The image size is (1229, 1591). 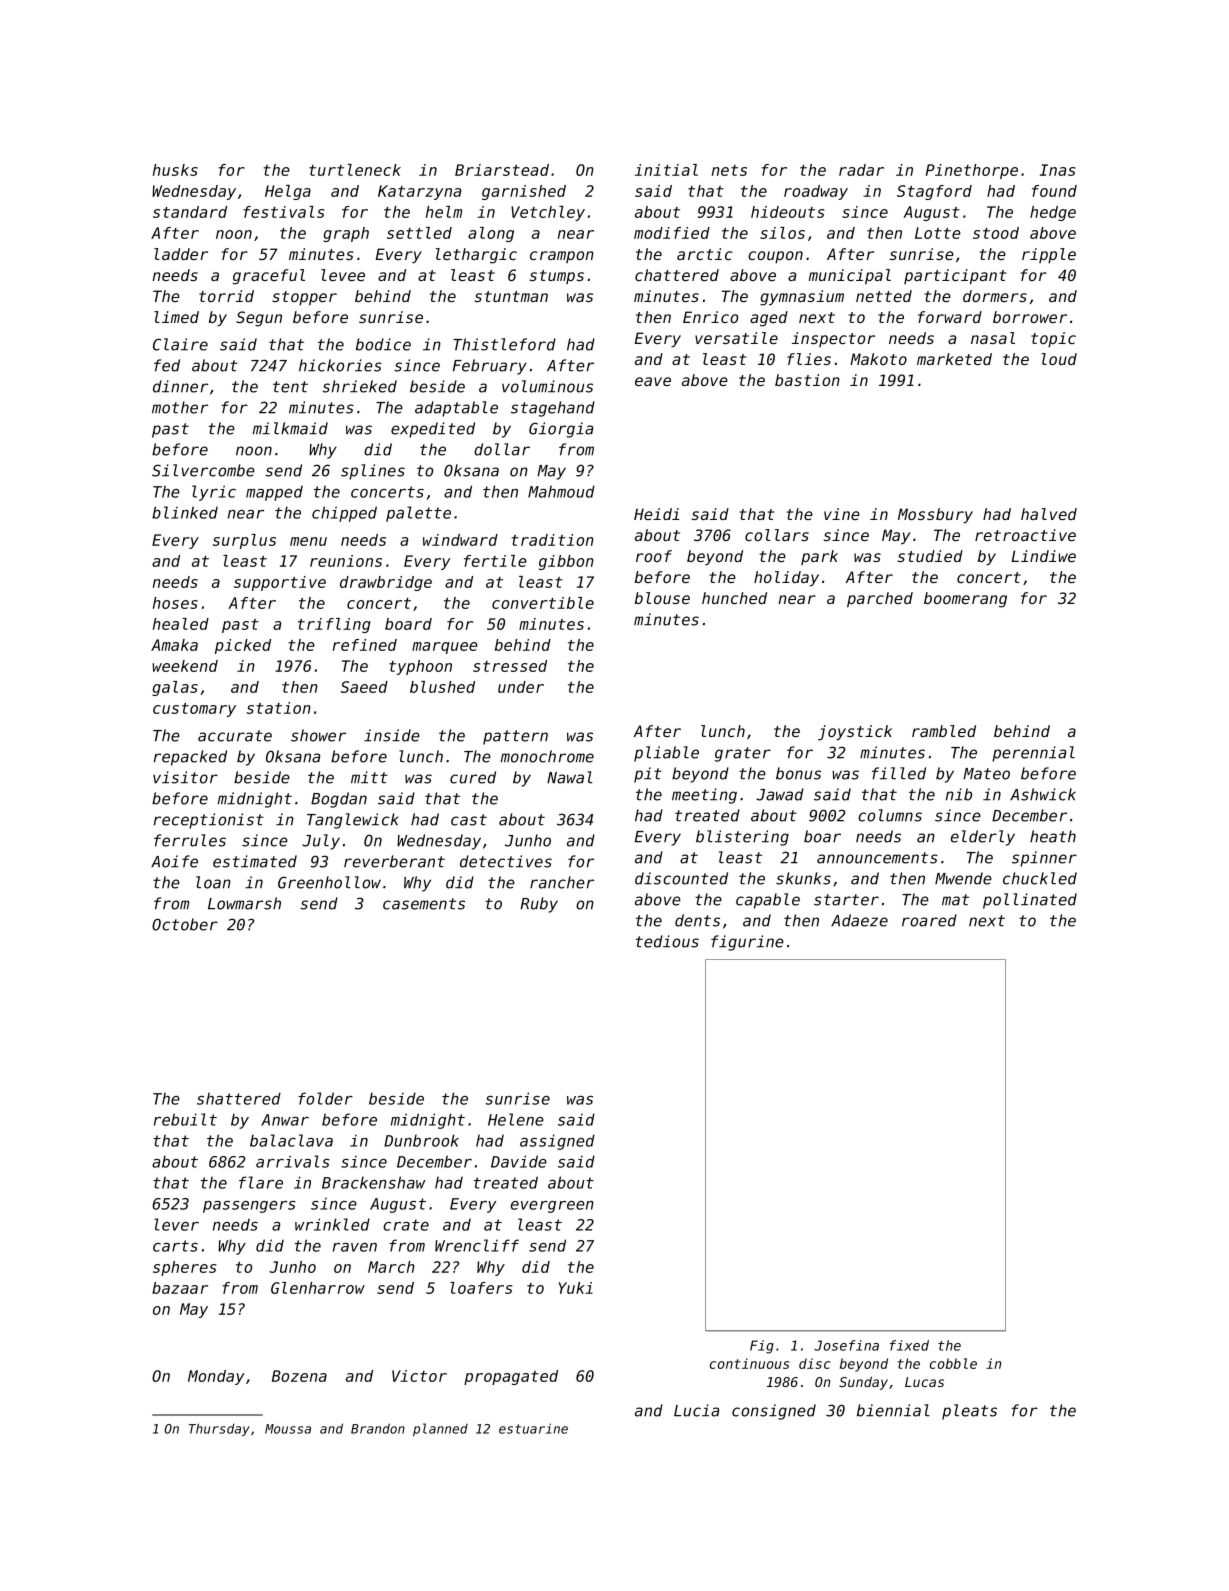 What do you see at coordinates (185, 924) in the image?
I see `October` at bounding box center [185, 924].
